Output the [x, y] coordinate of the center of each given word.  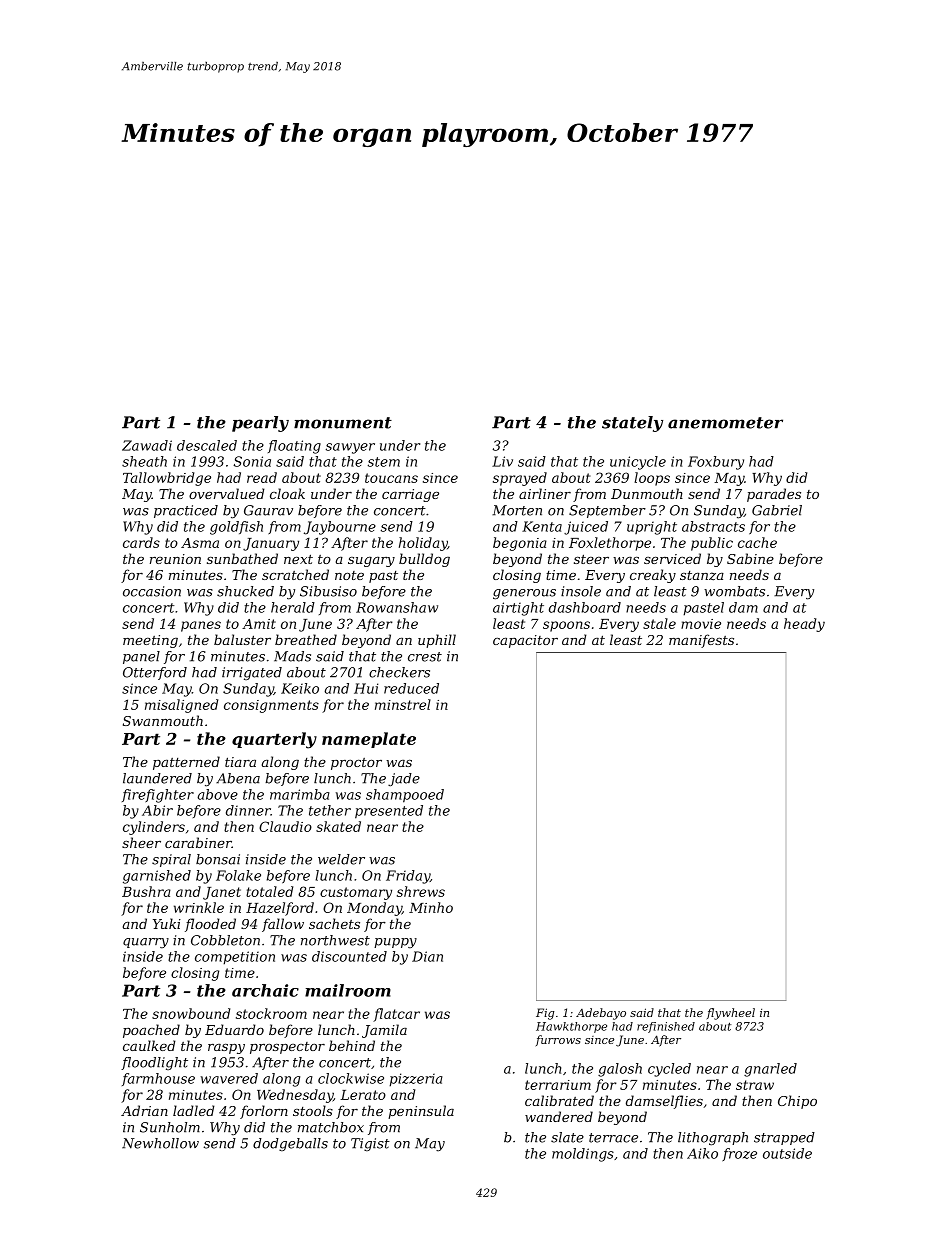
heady [804, 625]
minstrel [403, 704]
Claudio [285, 826]
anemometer [725, 423]
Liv [502, 461]
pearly [260, 424]
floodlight [154, 1063]
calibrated [559, 1100]
